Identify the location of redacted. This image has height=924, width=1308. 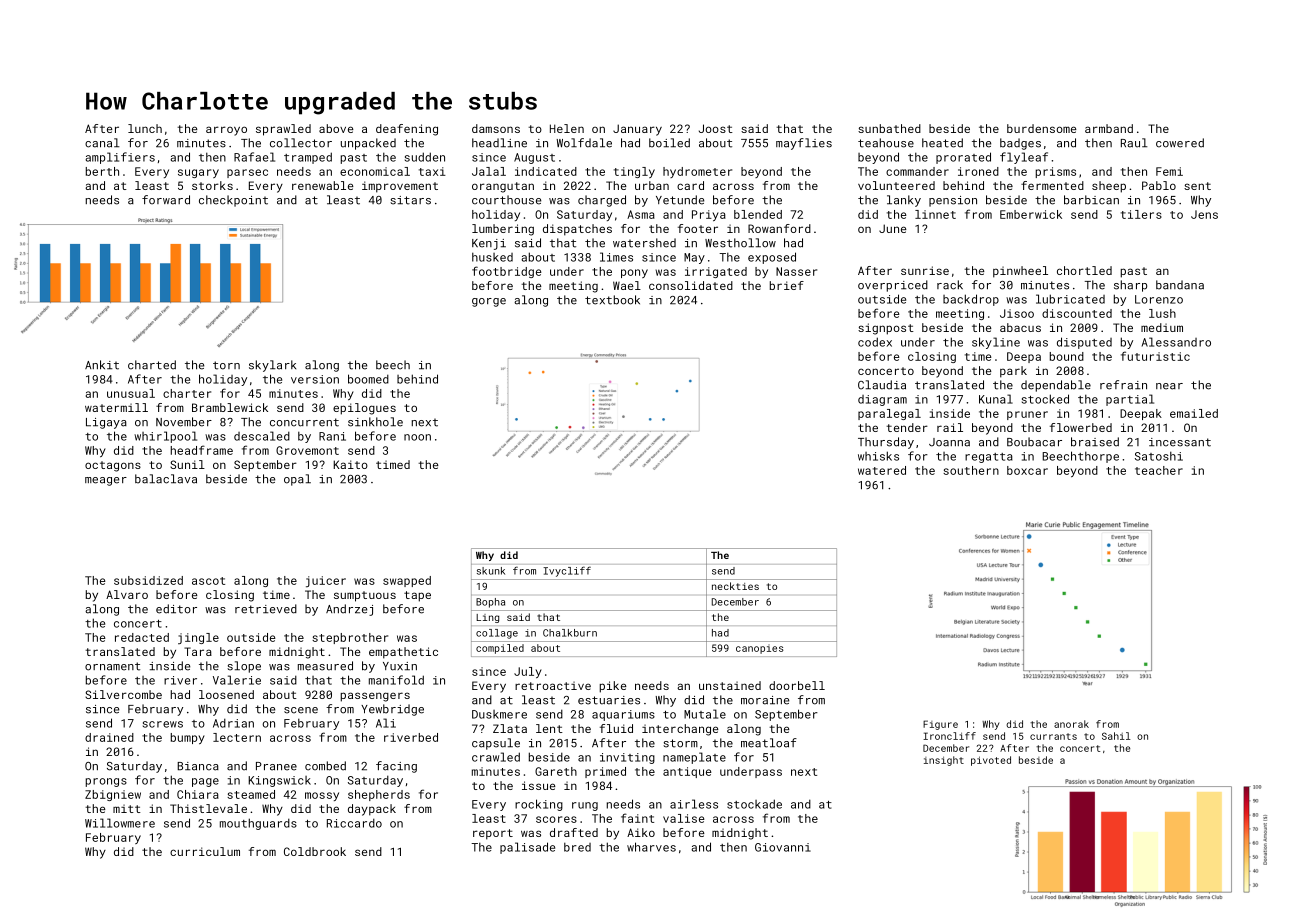
(142, 637).
